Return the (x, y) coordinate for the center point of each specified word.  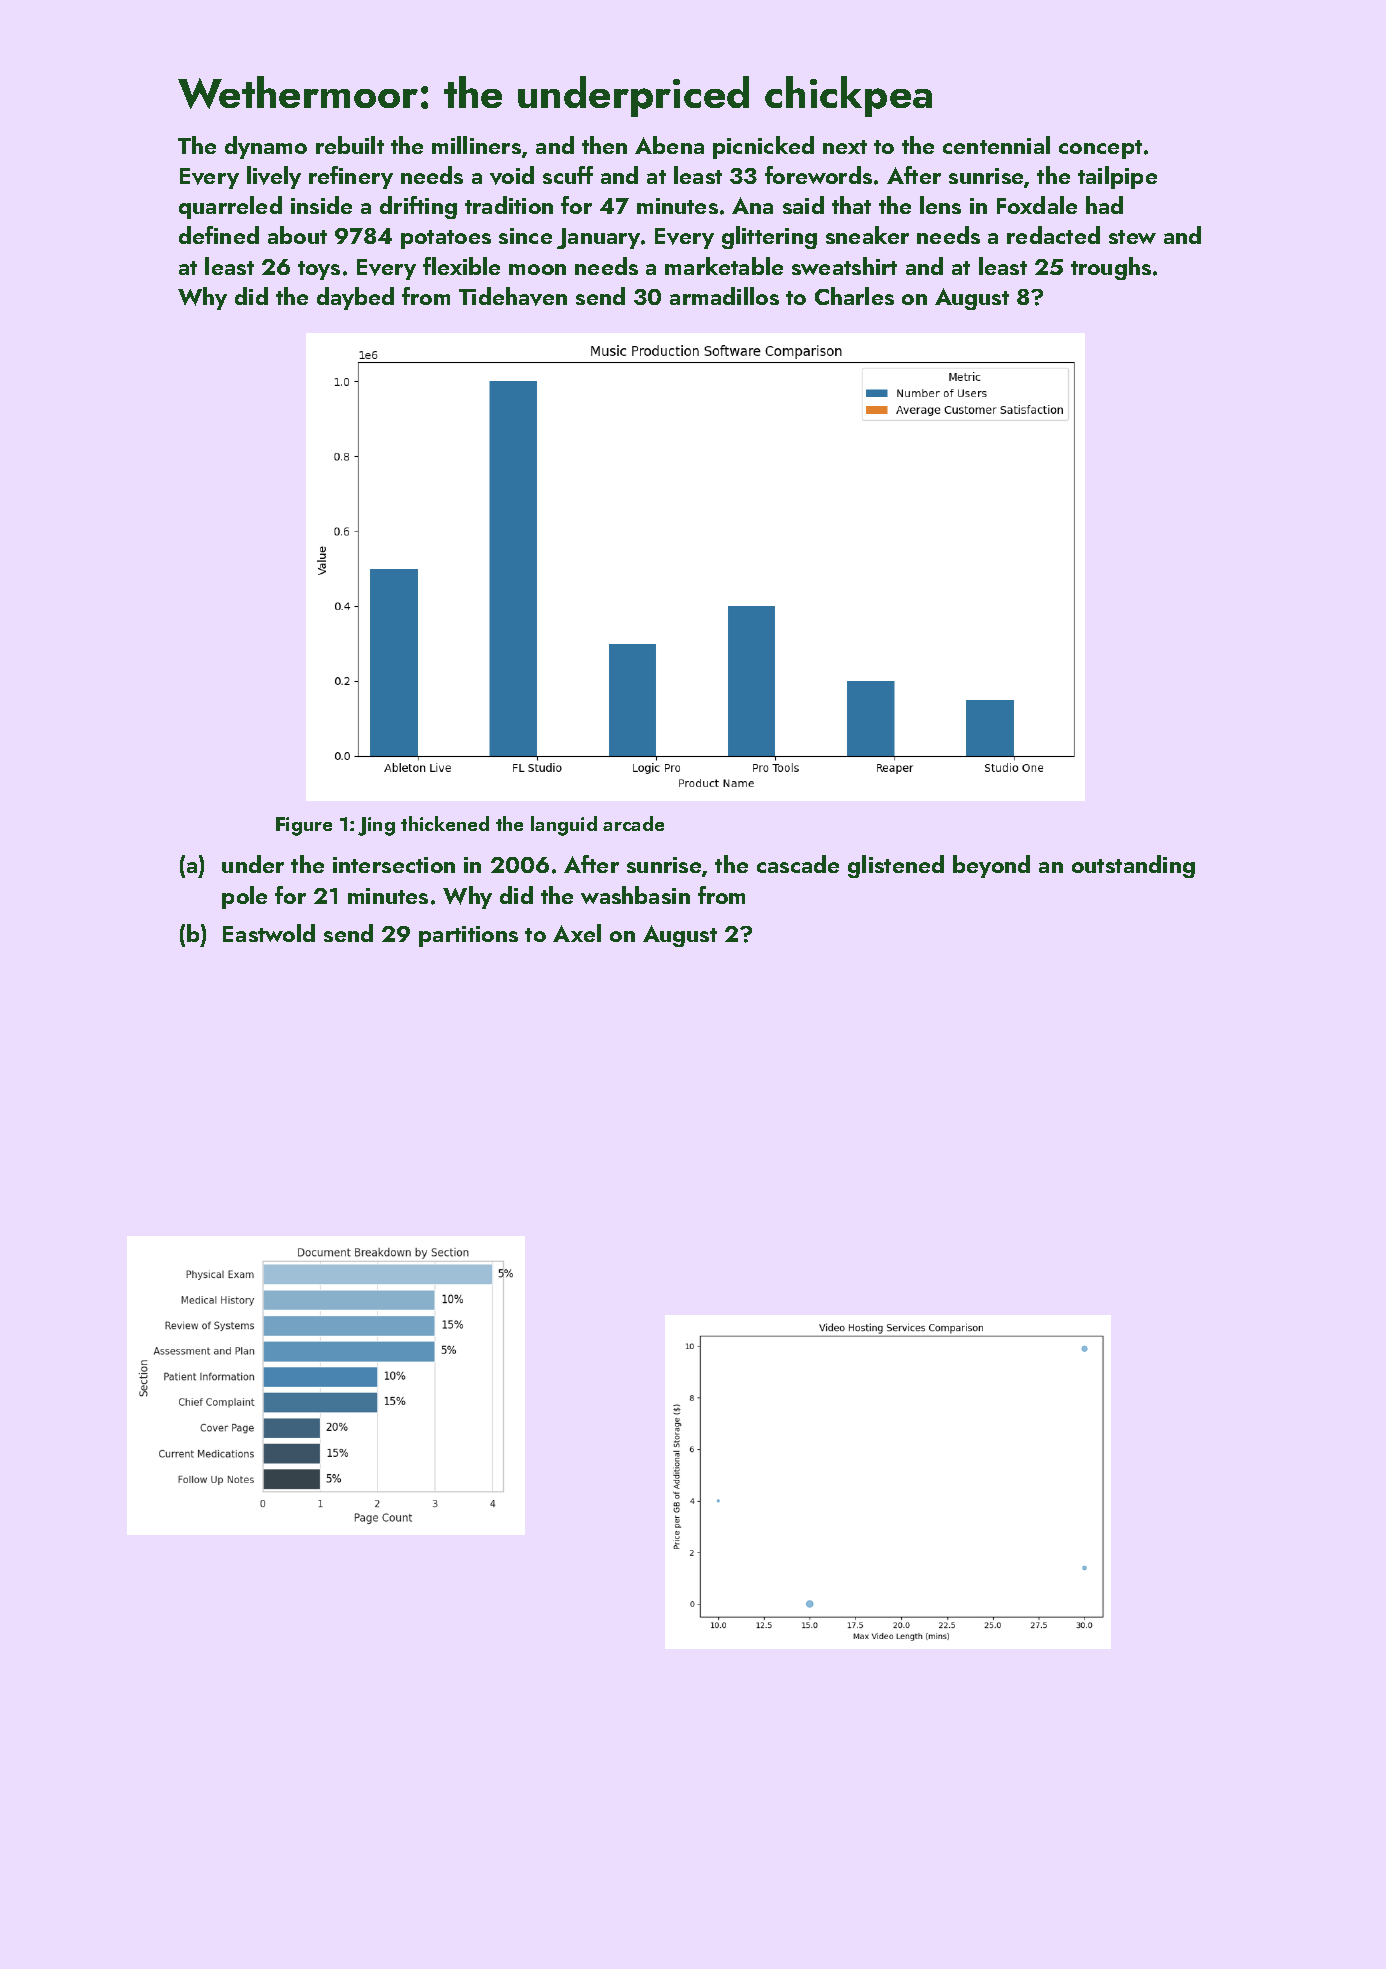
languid (564, 826)
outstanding (1133, 866)
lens (940, 205)
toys (319, 270)
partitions (468, 936)
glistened (896, 866)
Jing (376, 826)
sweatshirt (844, 266)
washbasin (635, 895)
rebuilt (350, 145)
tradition (509, 205)
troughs (1111, 268)
